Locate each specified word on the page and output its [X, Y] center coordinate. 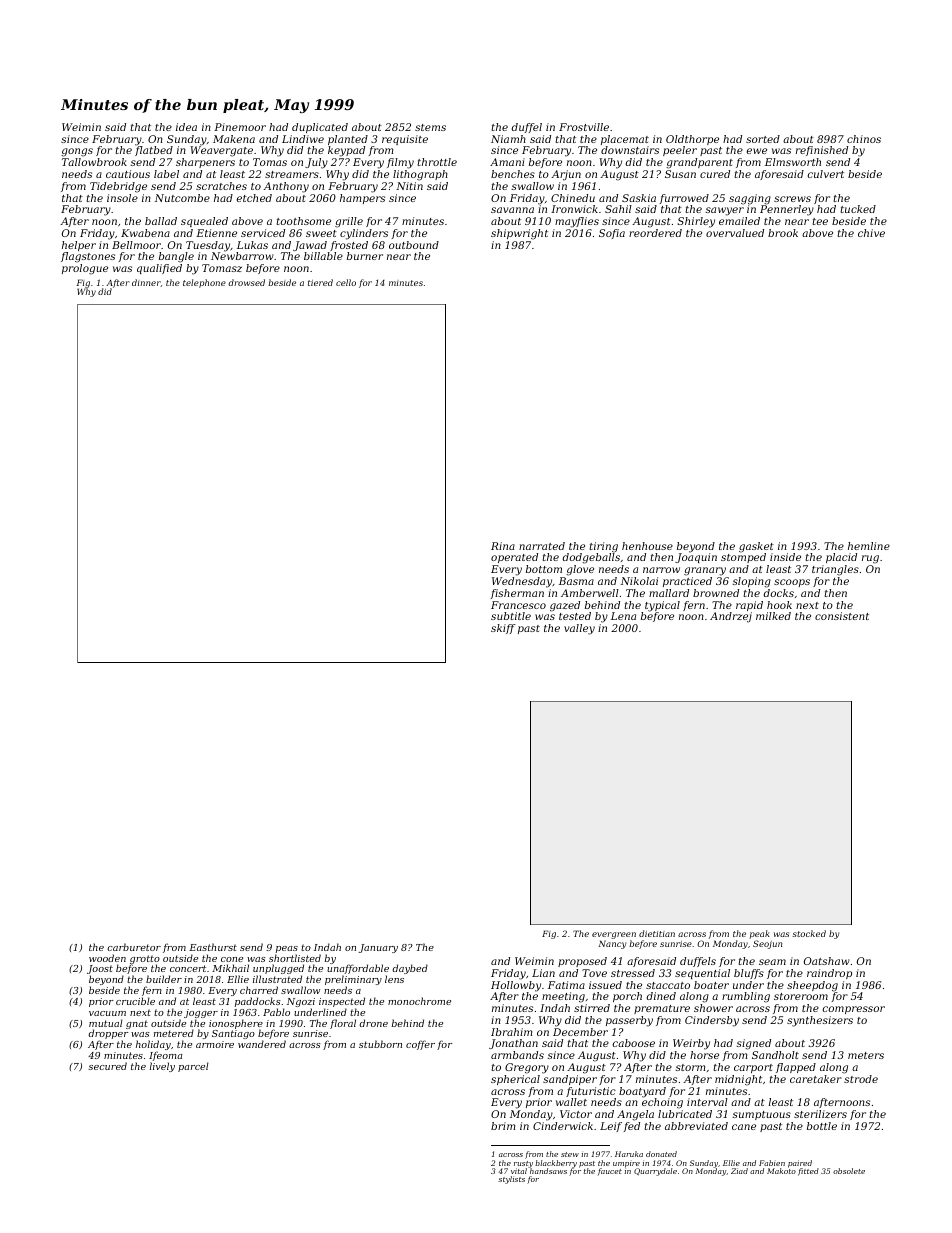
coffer [420, 1045]
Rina [503, 546]
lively [162, 1067]
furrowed [684, 199]
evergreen [614, 935]
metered [174, 1033]
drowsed [246, 282]
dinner [146, 282]
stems [430, 127]
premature [662, 1009]
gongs [77, 152]
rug [870, 559]
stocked [809, 933]
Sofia [612, 234]
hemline [869, 546]
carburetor [134, 947]
